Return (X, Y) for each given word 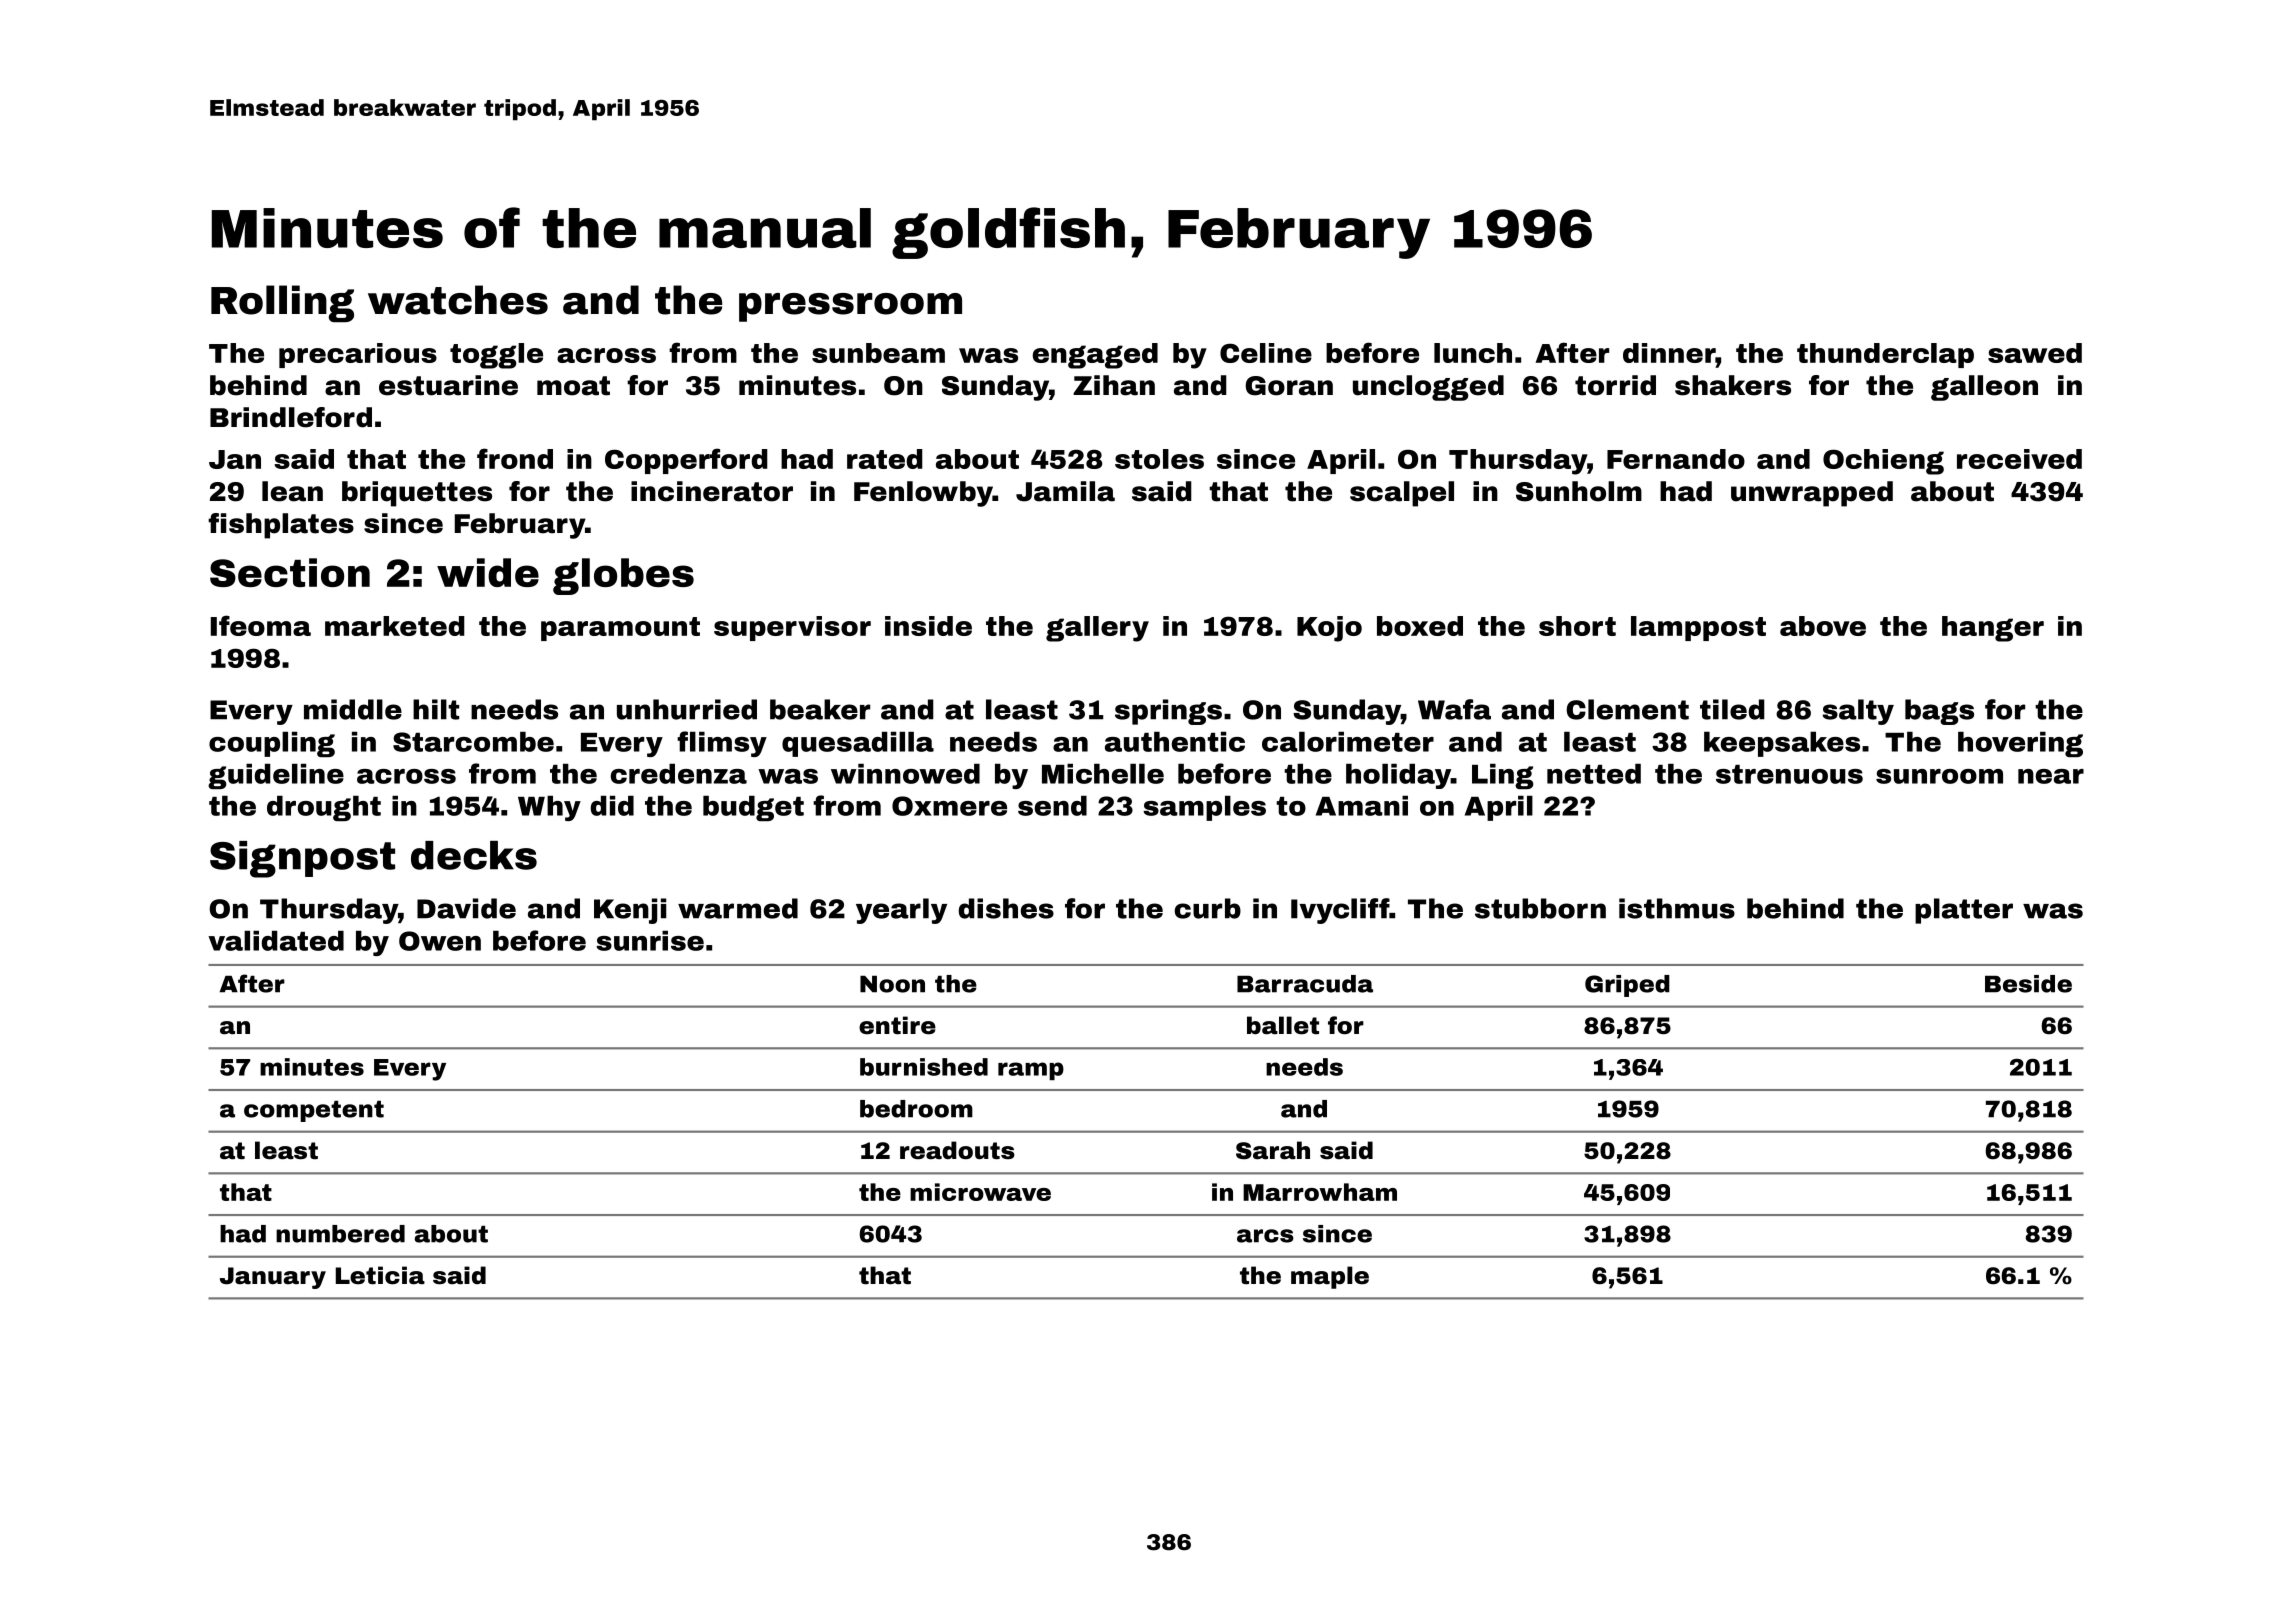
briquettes (417, 494)
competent (314, 1111)
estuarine (448, 385)
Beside (2028, 984)
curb (1208, 908)
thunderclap (1885, 355)
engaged (1095, 356)
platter (1964, 911)
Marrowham (1320, 1192)
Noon (892, 984)
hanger (1993, 629)
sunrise (650, 941)
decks (474, 855)
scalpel (1402, 494)
